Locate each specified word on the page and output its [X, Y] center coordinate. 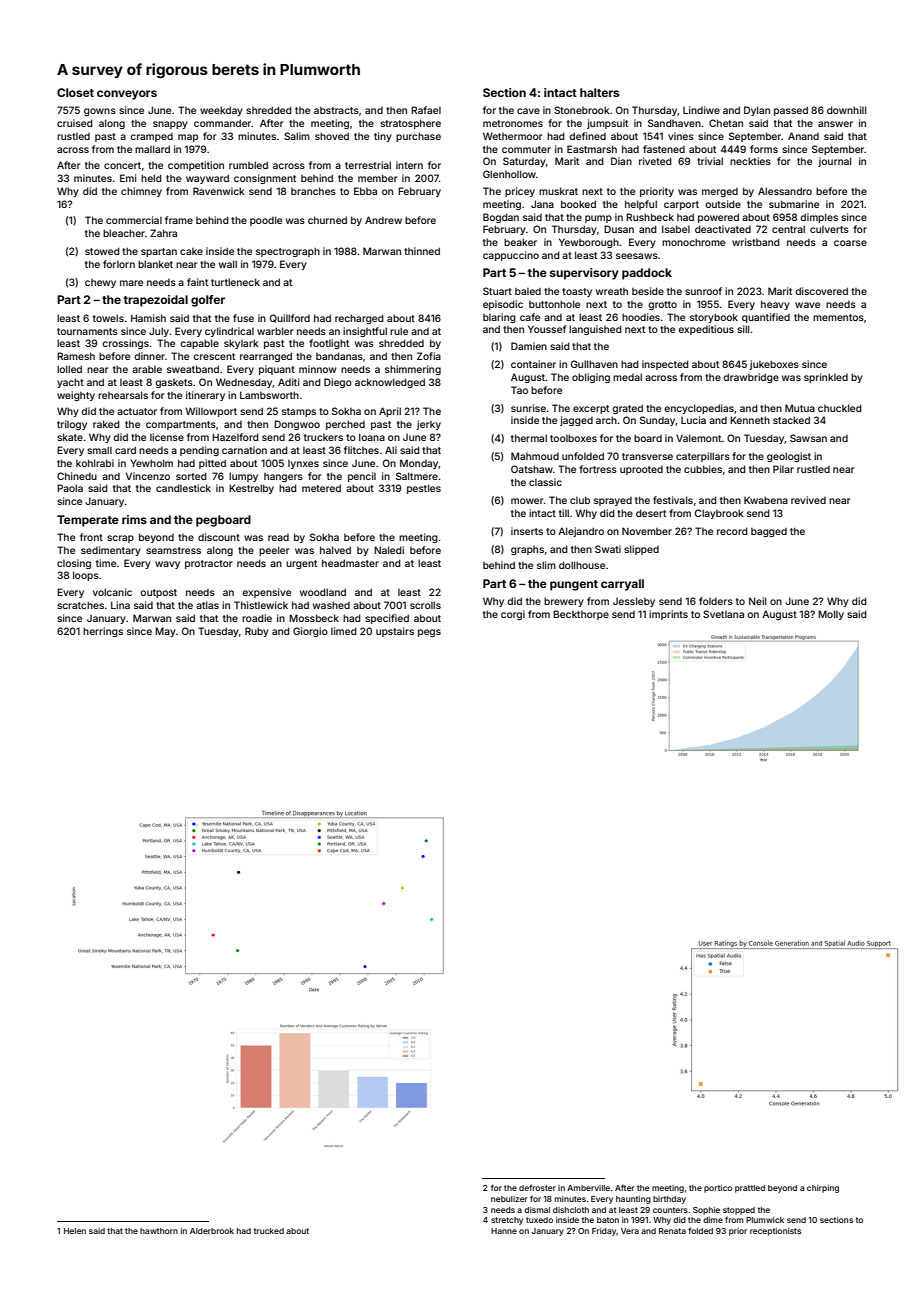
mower [527, 501]
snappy [170, 125]
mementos [838, 317]
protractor [208, 564]
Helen [75, 1231]
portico [718, 1189]
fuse [243, 318]
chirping [823, 1189]
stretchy [507, 1221]
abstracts [336, 110]
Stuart [497, 291]
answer [835, 124]
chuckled [840, 408]
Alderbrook [212, 1231]
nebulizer [509, 1199]
